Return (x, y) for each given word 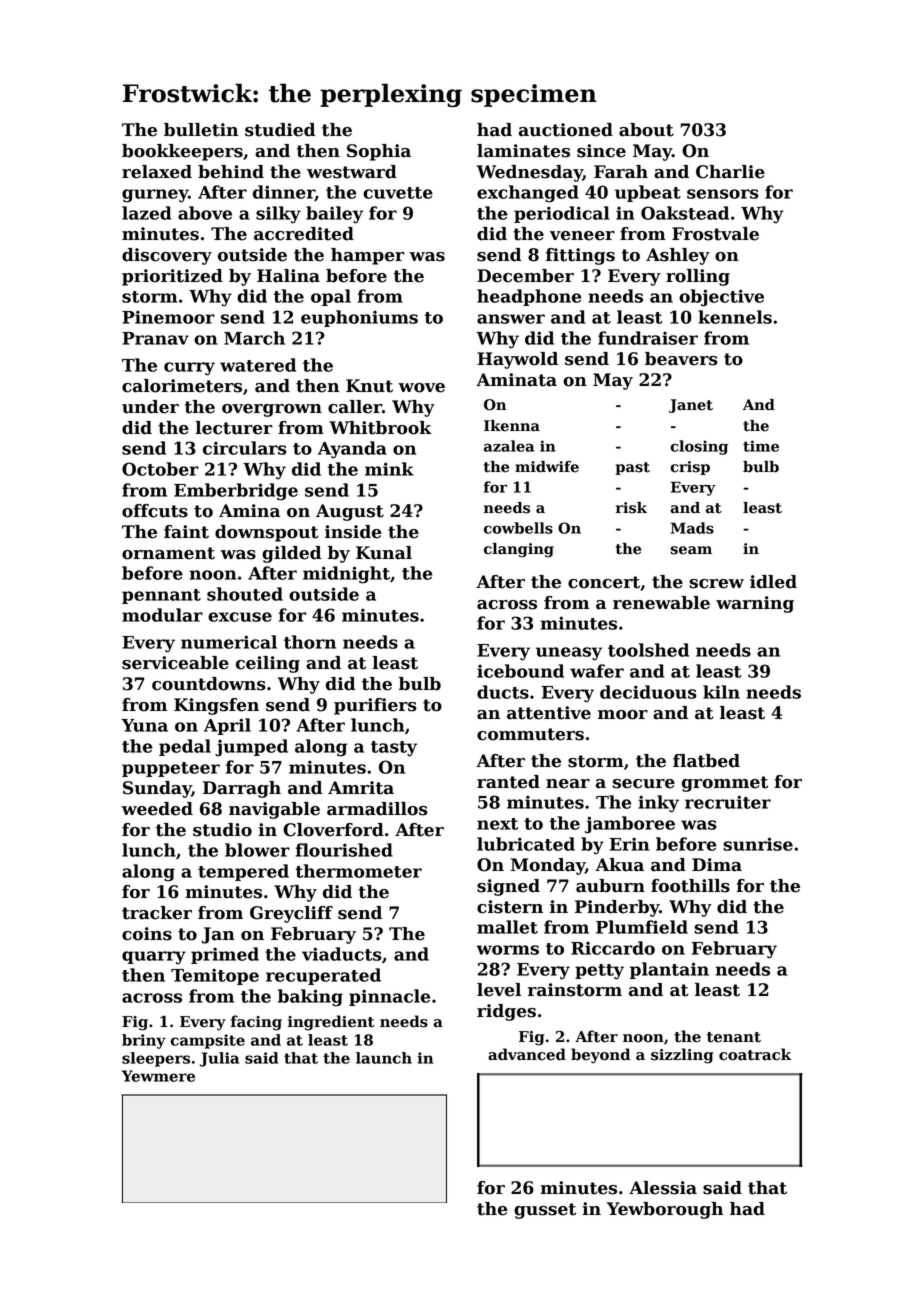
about (646, 130)
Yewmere (158, 1076)
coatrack (755, 1054)
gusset (545, 1211)
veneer (582, 236)
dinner (284, 193)
